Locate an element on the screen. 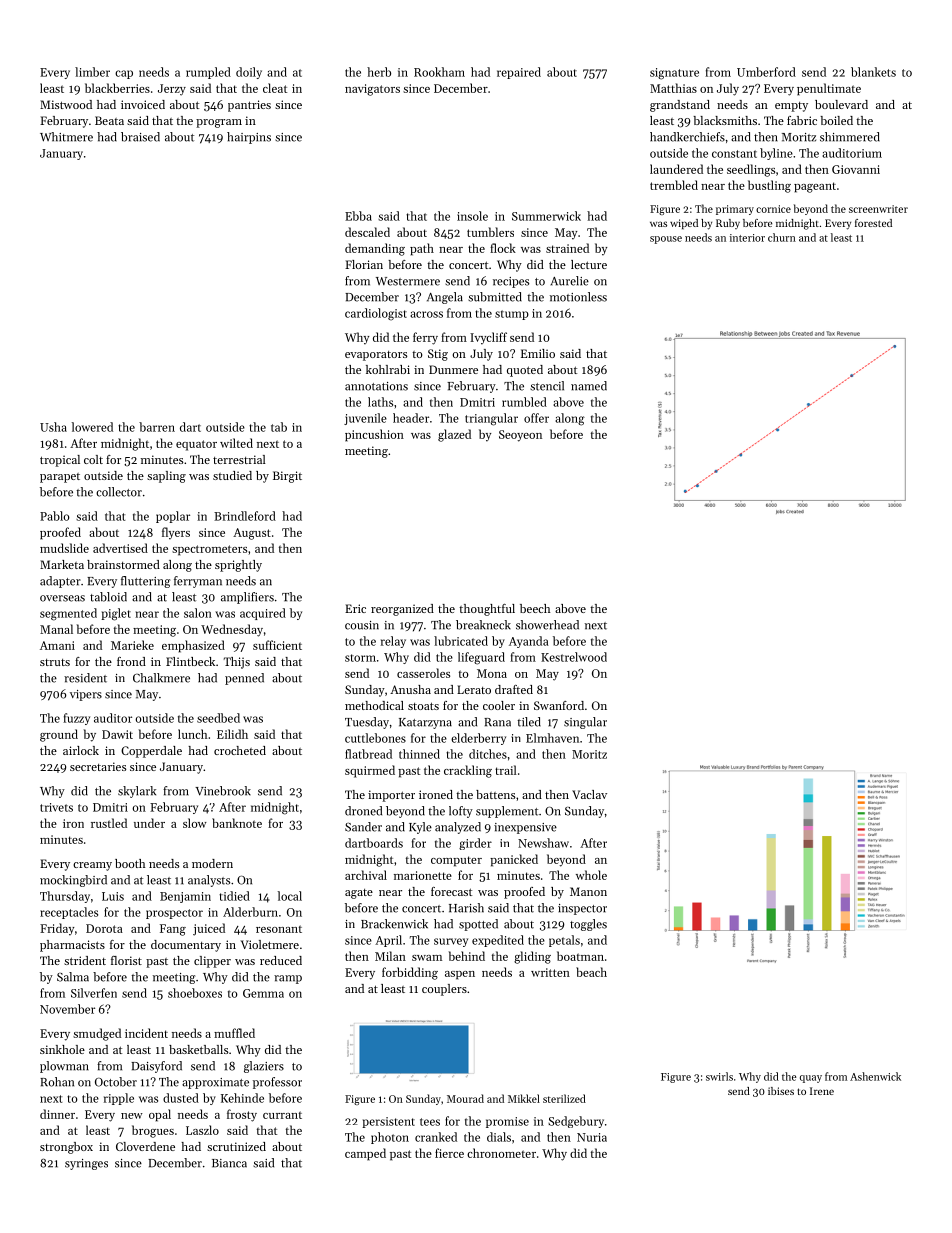  shimmered is located at coordinates (850, 137).
